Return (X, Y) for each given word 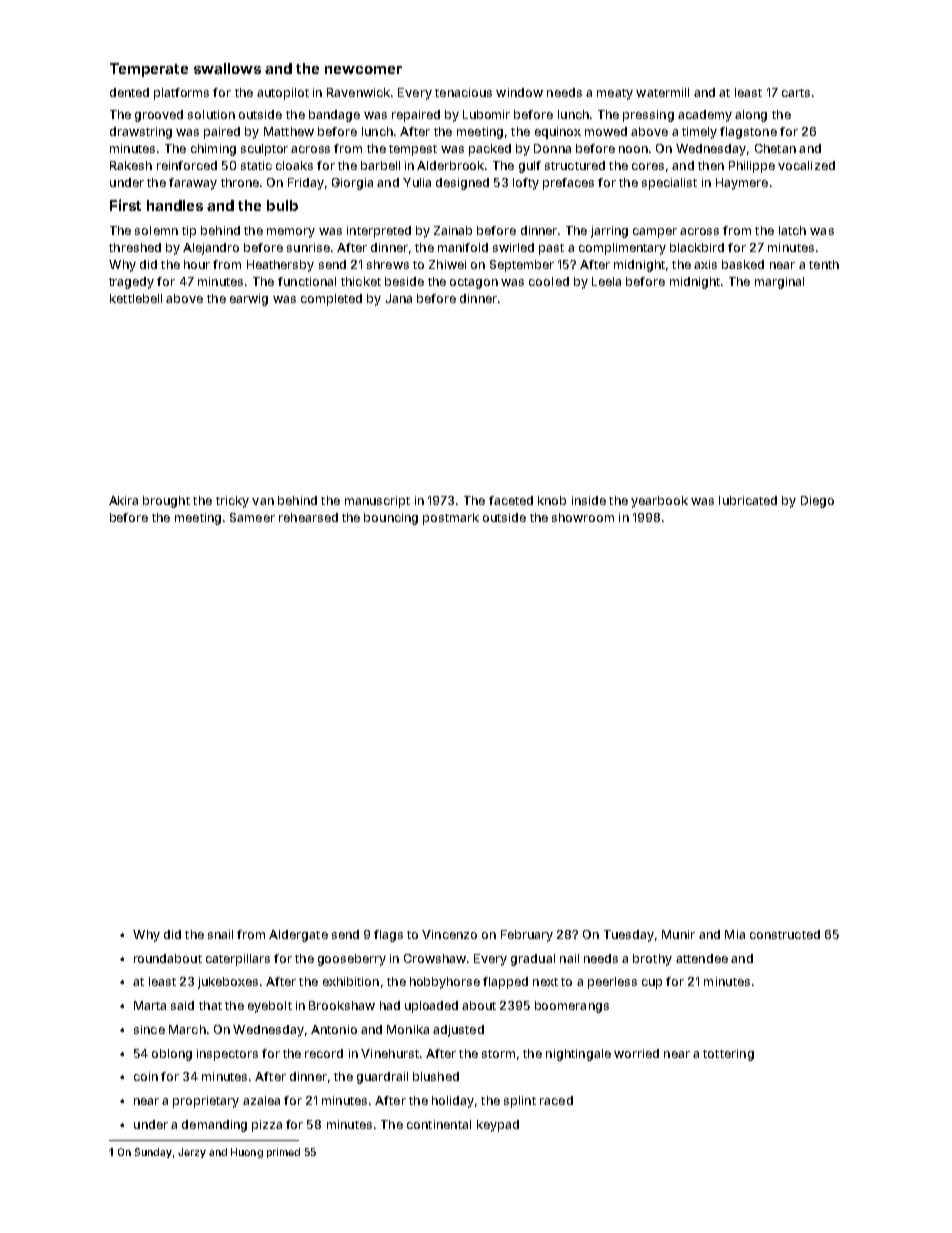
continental (439, 1124)
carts (796, 93)
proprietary (206, 1102)
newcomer (363, 70)
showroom (583, 517)
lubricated (748, 500)
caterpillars (238, 960)
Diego (817, 502)
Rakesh (131, 165)
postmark (451, 519)
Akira (123, 500)
